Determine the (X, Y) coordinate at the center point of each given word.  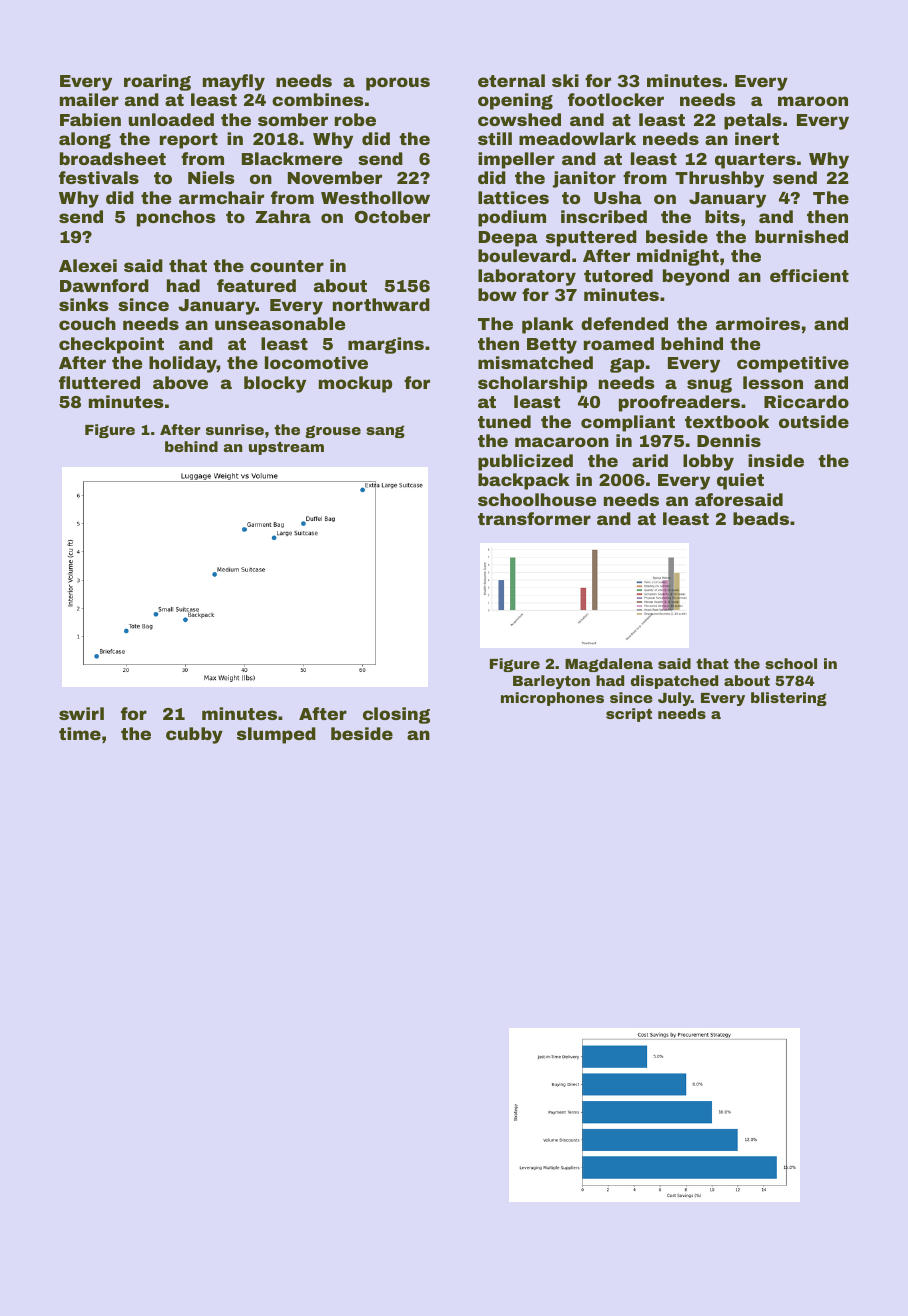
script (629, 715)
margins (386, 345)
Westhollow (375, 197)
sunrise (235, 429)
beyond (696, 277)
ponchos (176, 218)
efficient (809, 275)
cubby (194, 735)
